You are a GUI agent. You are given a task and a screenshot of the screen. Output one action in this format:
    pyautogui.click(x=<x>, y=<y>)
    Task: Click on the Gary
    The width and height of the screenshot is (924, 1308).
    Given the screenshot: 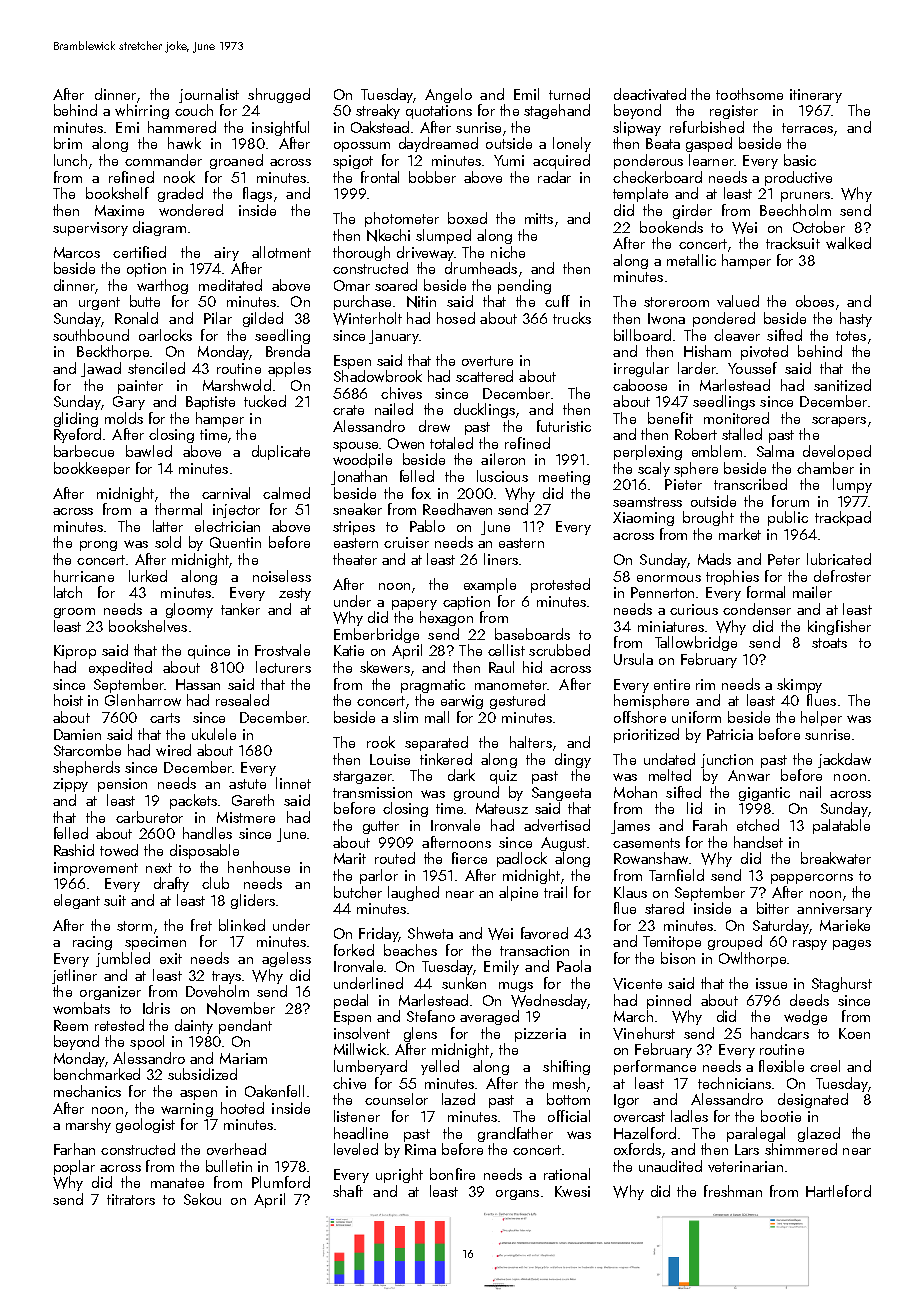 What is the action you would take?
    pyautogui.click(x=129, y=403)
